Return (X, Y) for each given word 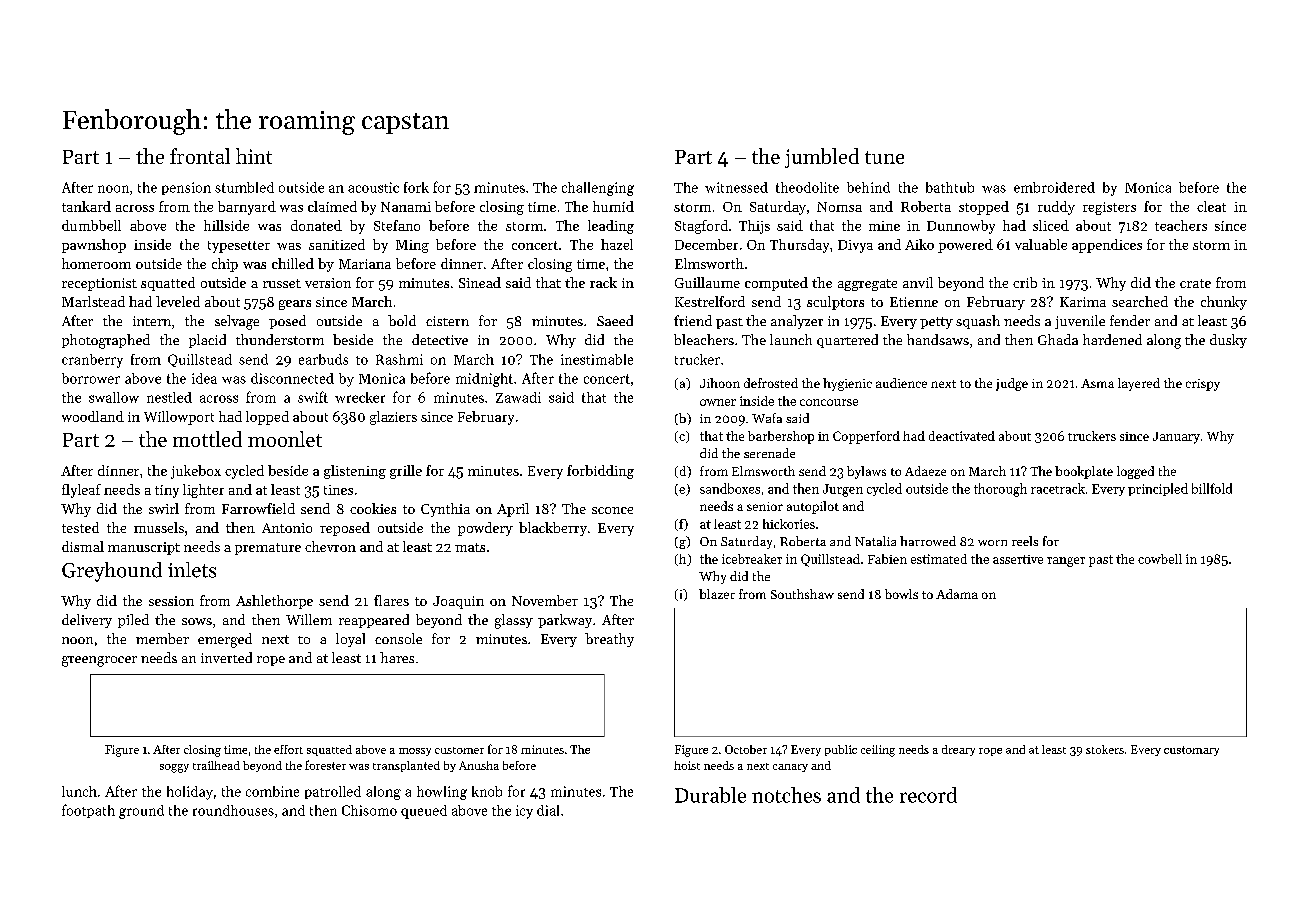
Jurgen (843, 490)
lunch (79, 791)
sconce (612, 510)
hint (254, 156)
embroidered (1054, 187)
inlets (192, 570)
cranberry (92, 361)
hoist (687, 765)
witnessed (736, 187)
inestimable (597, 359)
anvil (918, 282)
